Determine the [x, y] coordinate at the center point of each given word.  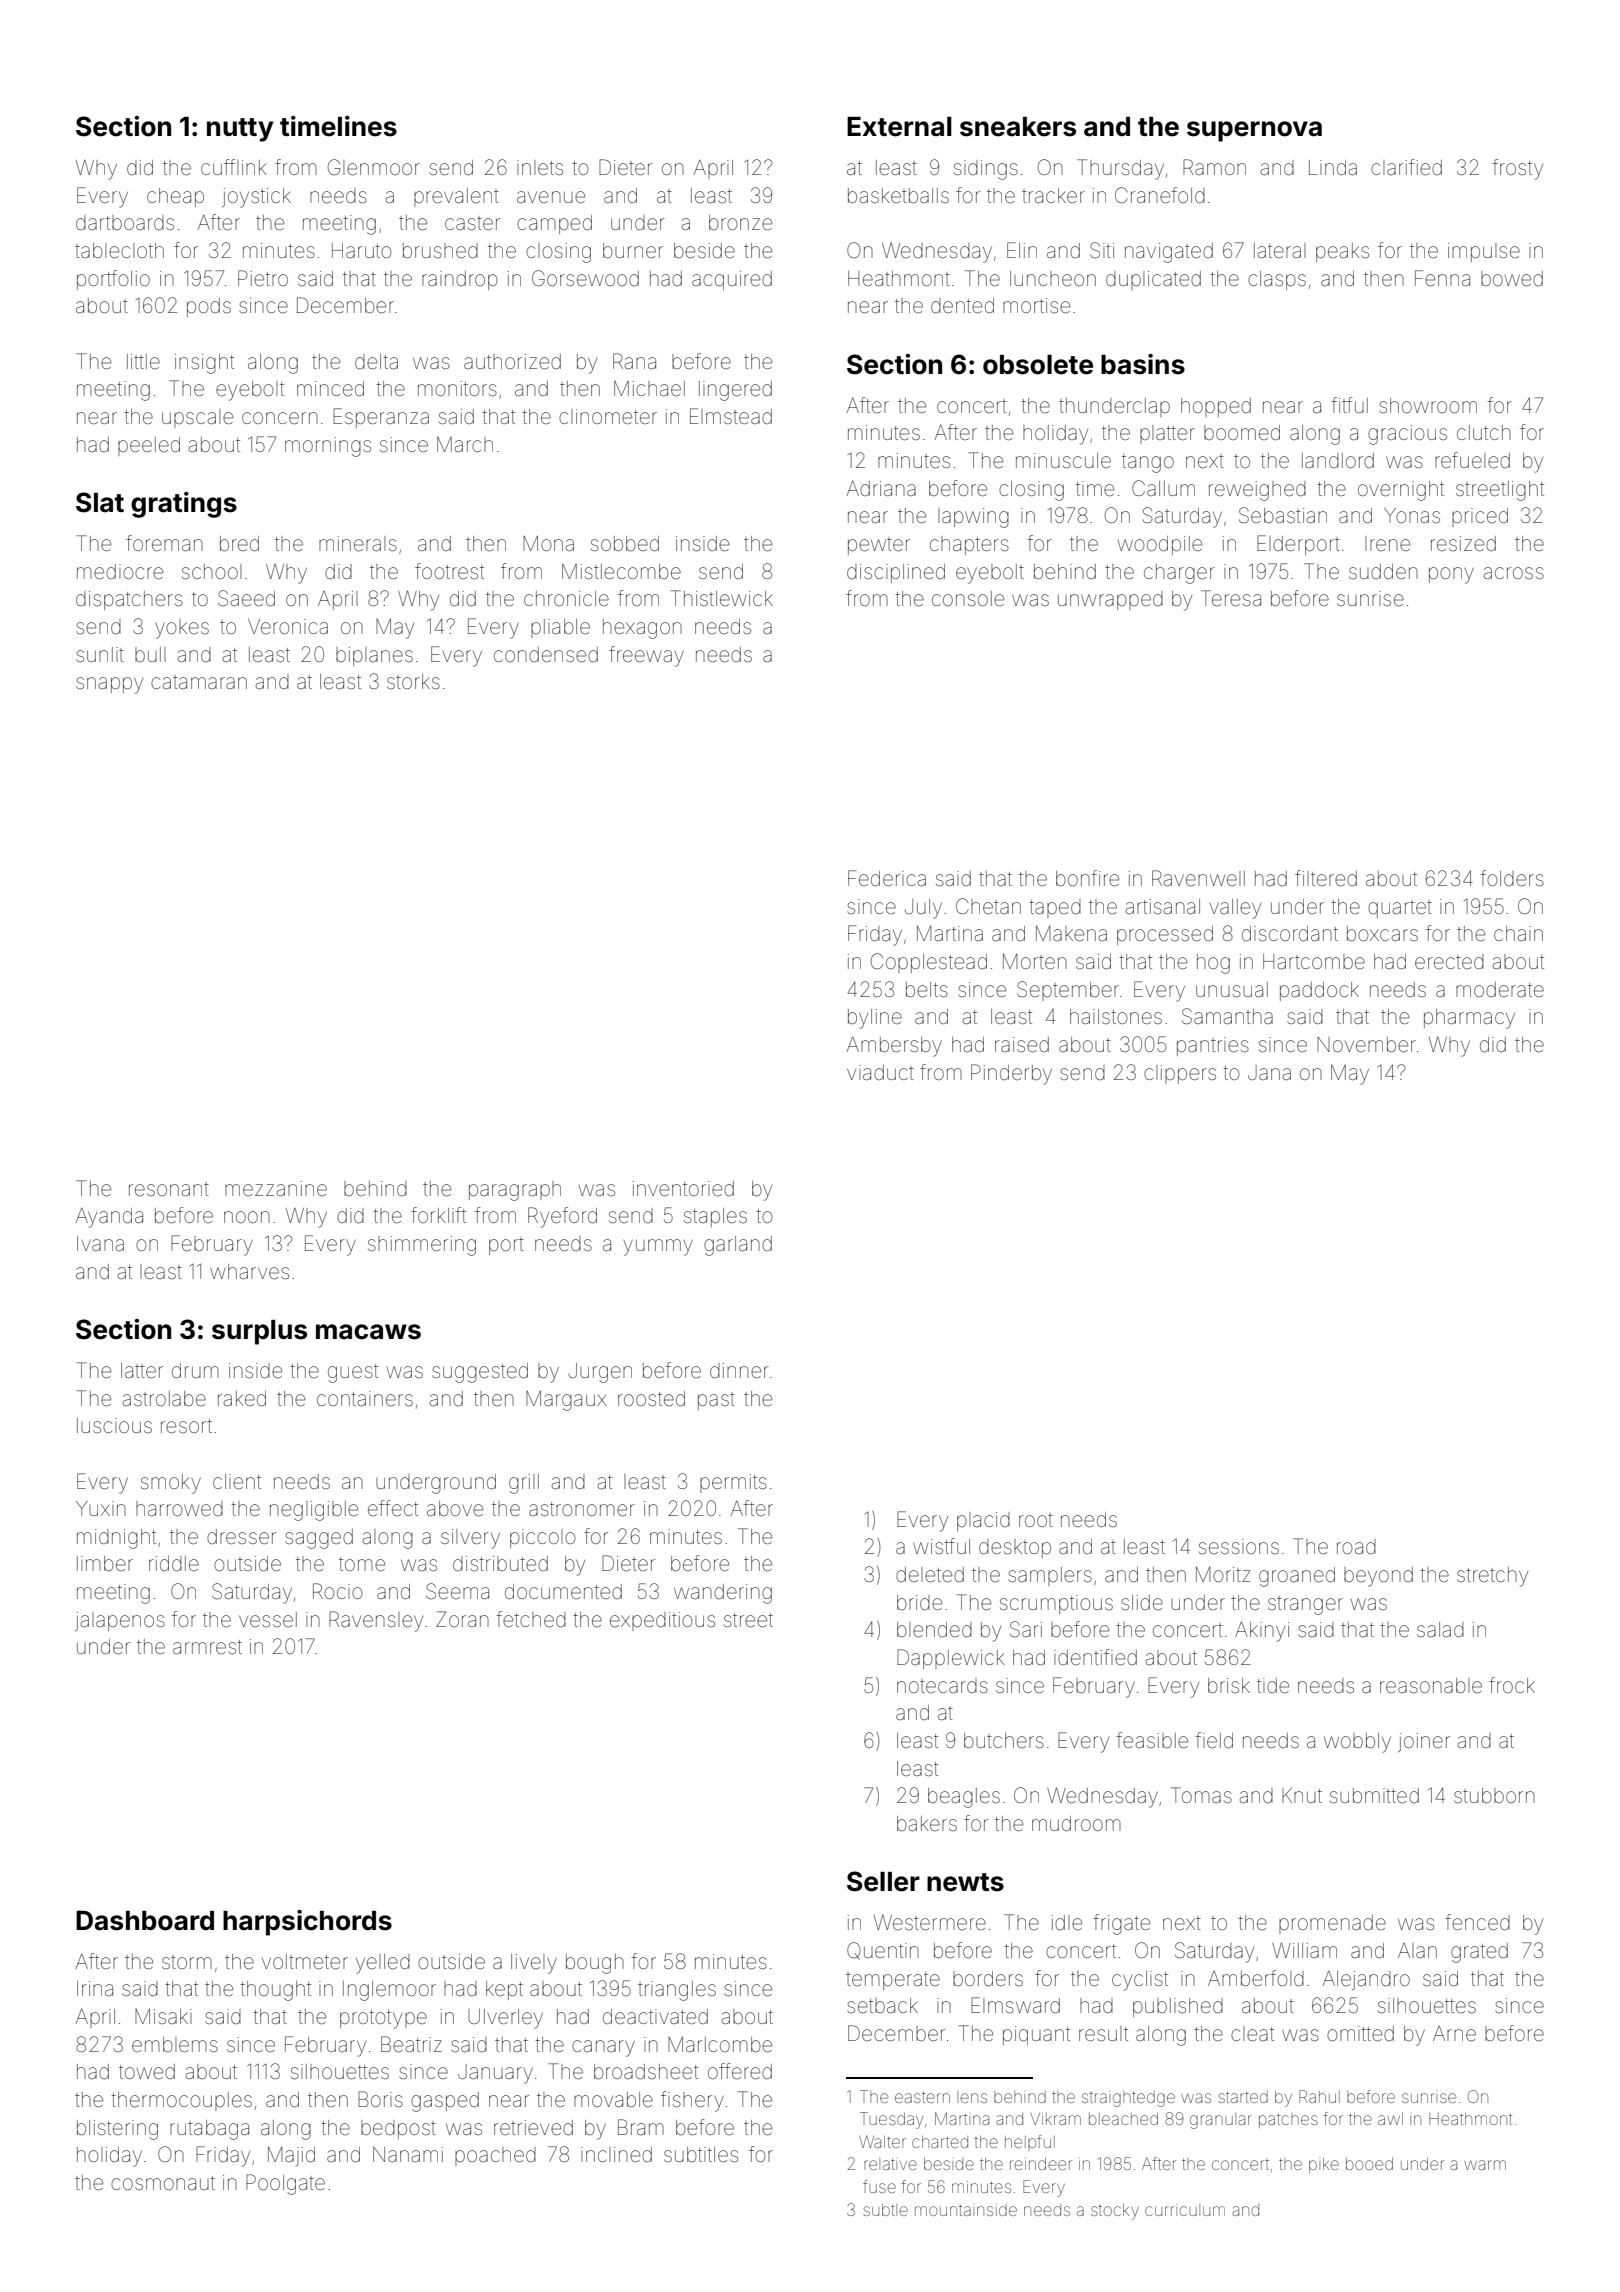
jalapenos [120, 1621]
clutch [1484, 432]
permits [733, 1483]
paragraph [515, 1191]
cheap [175, 197]
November [1366, 1045]
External [899, 127]
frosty [1517, 169]
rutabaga [209, 2130]
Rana [634, 361]
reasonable [1431, 1685]
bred [239, 543]
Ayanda [109, 1218]
